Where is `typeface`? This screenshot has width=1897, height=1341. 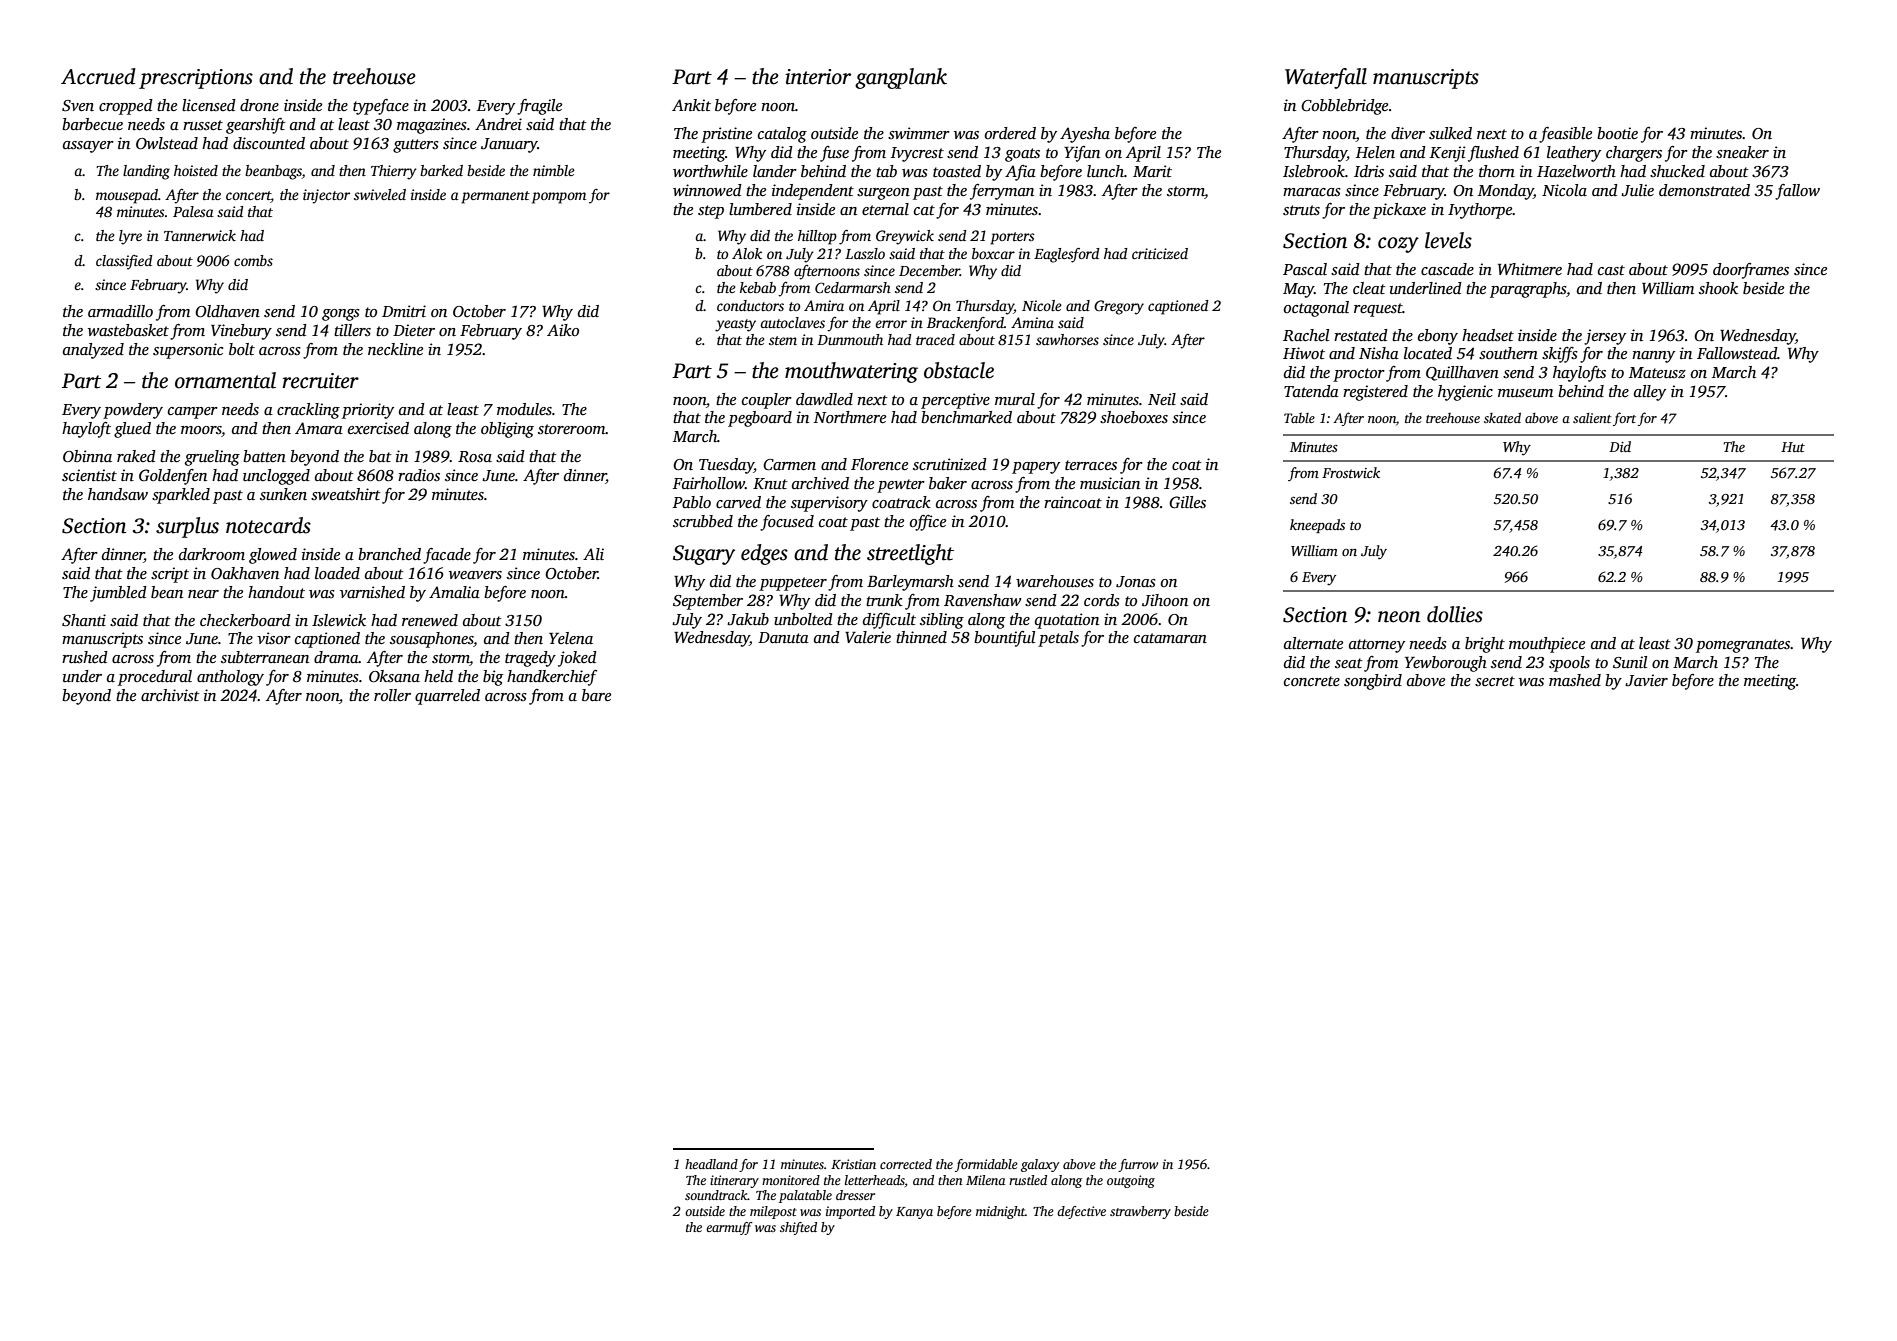 typeface is located at coordinates (381, 107).
